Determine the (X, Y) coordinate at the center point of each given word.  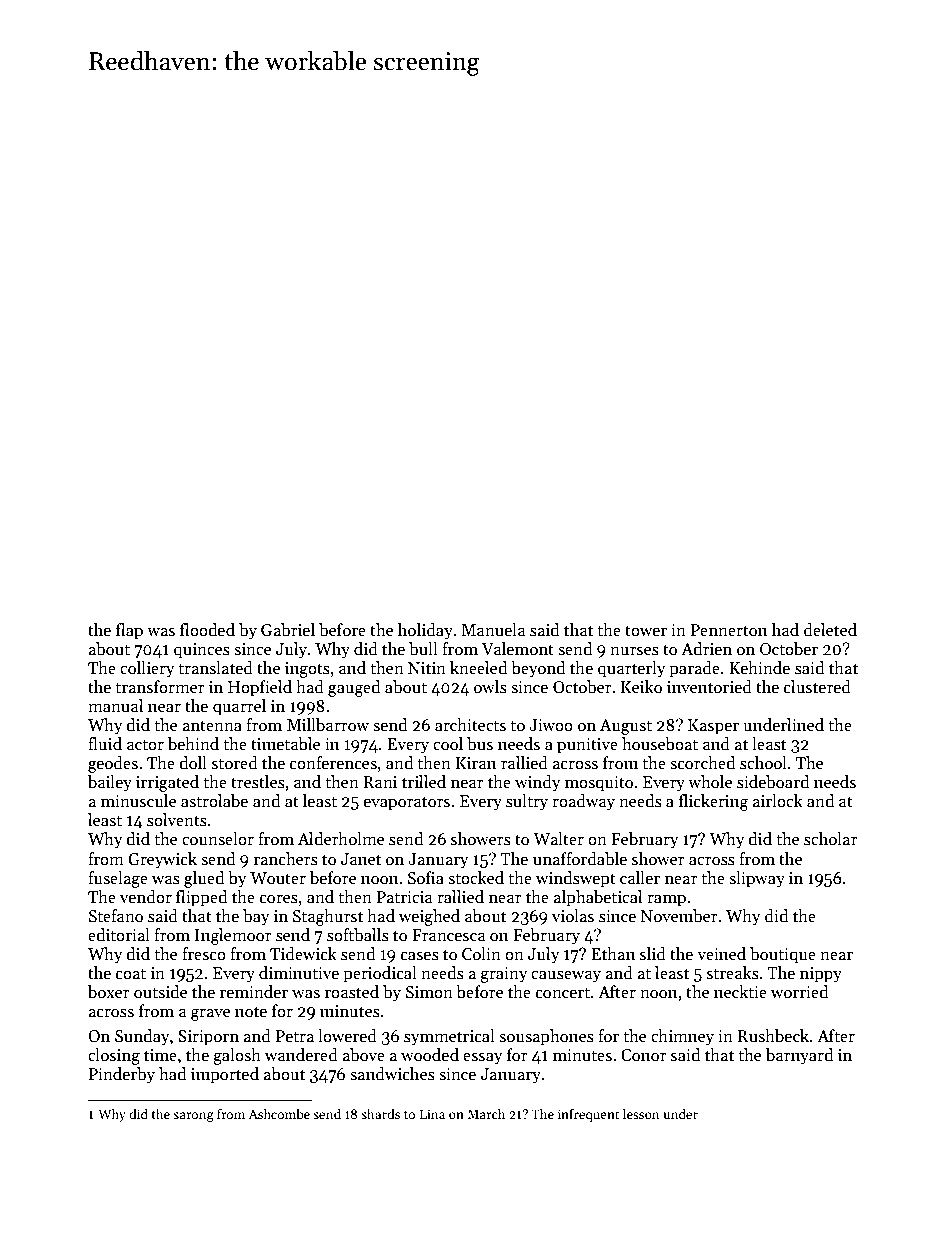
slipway (757, 879)
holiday (425, 631)
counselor (218, 839)
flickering (713, 802)
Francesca (449, 935)
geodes (113, 764)
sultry (527, 802)
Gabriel (288, 630)
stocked (476, 878)
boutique (783, 955)
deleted (830, 630)
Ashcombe (279, 1113)
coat (131, 974)
